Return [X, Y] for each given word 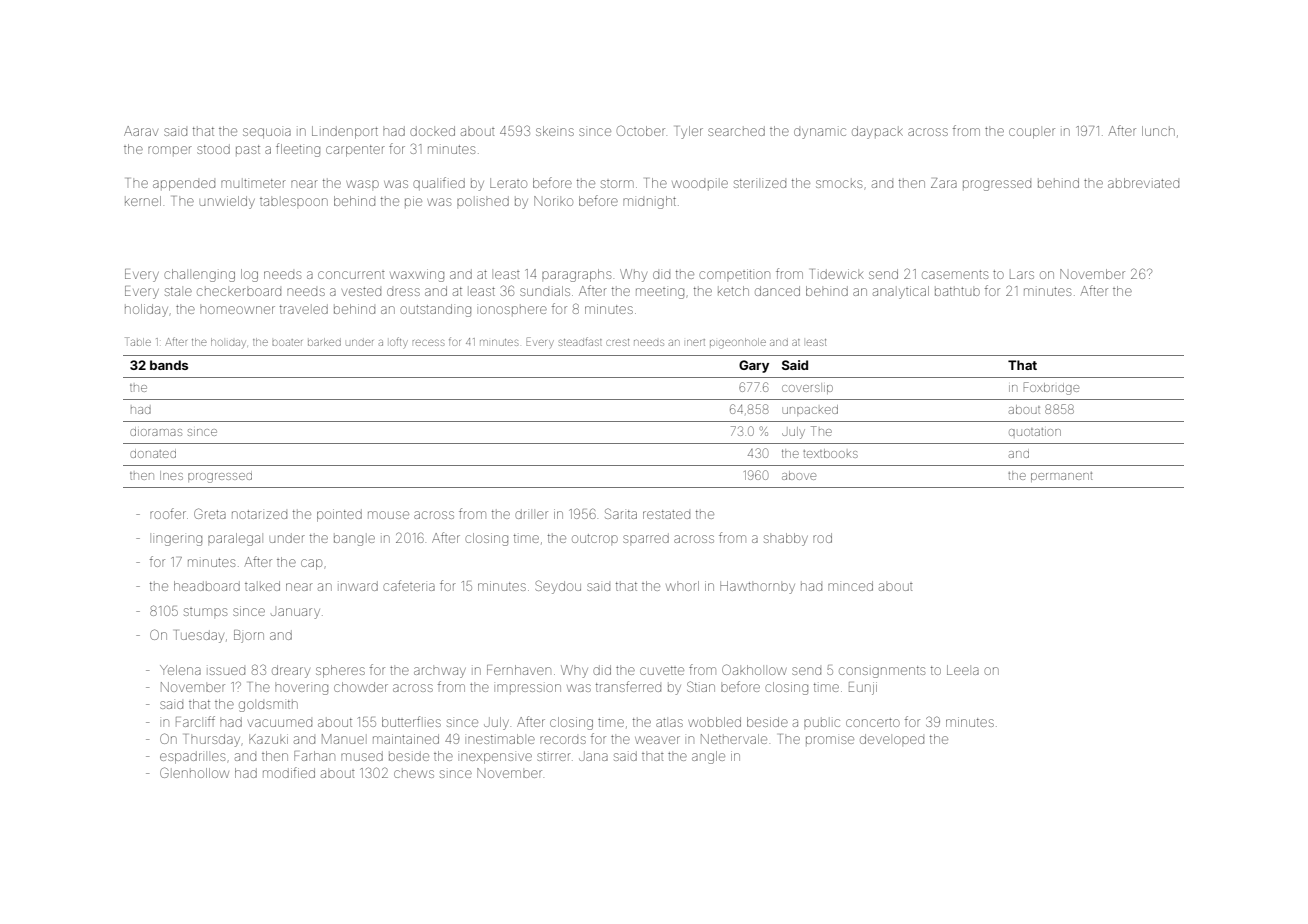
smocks [839, 184]
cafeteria [409, 585]
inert [696, 342]
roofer [168, 513]
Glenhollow [194, 772]
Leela [963, 670]
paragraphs [576, 275]
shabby [786, 539]
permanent [1061, 477]
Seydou [558, 587]
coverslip [807, 388]
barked [324, 342]
